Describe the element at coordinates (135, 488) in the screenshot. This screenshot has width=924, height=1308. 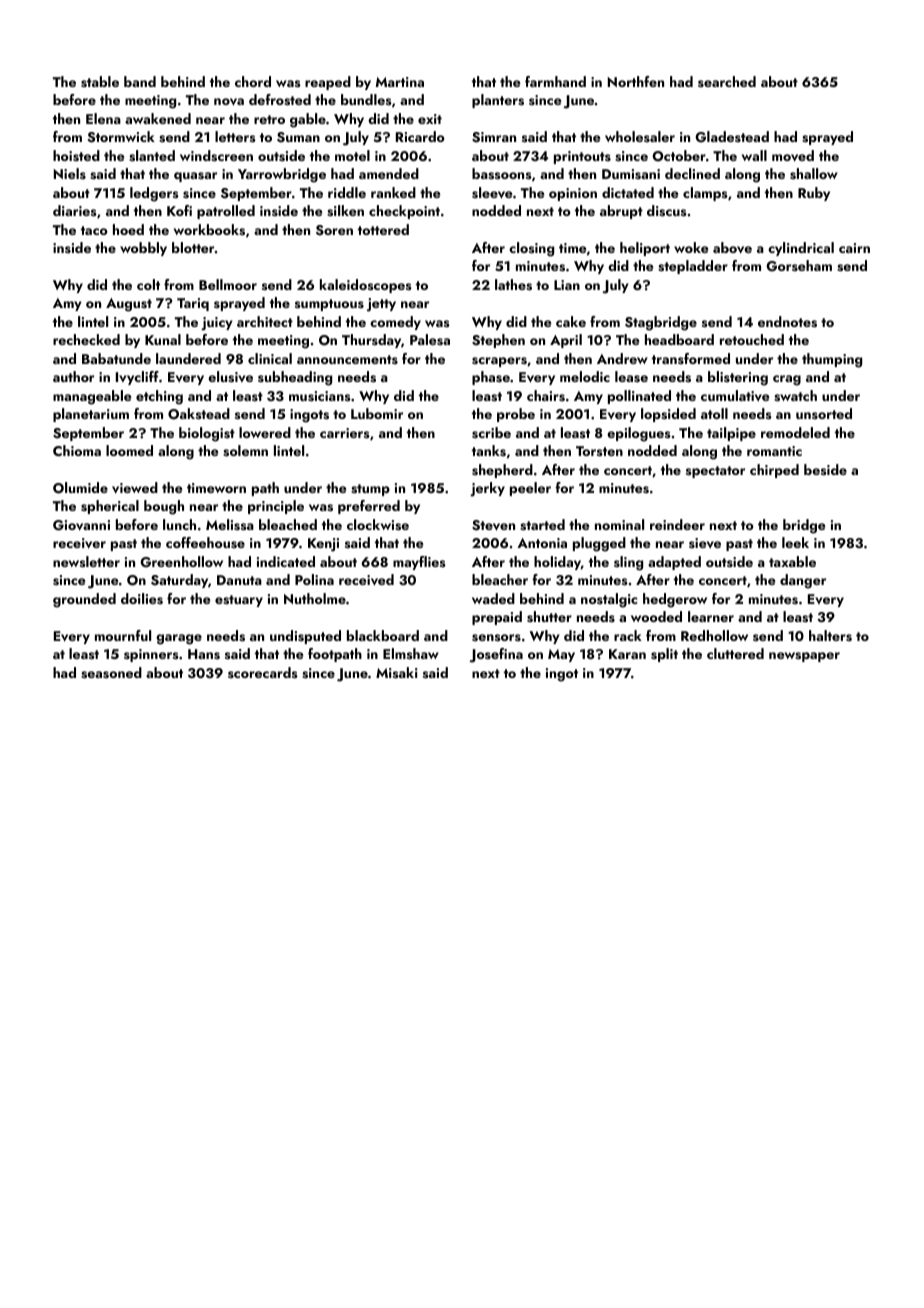
I see `viewed` at that location.
